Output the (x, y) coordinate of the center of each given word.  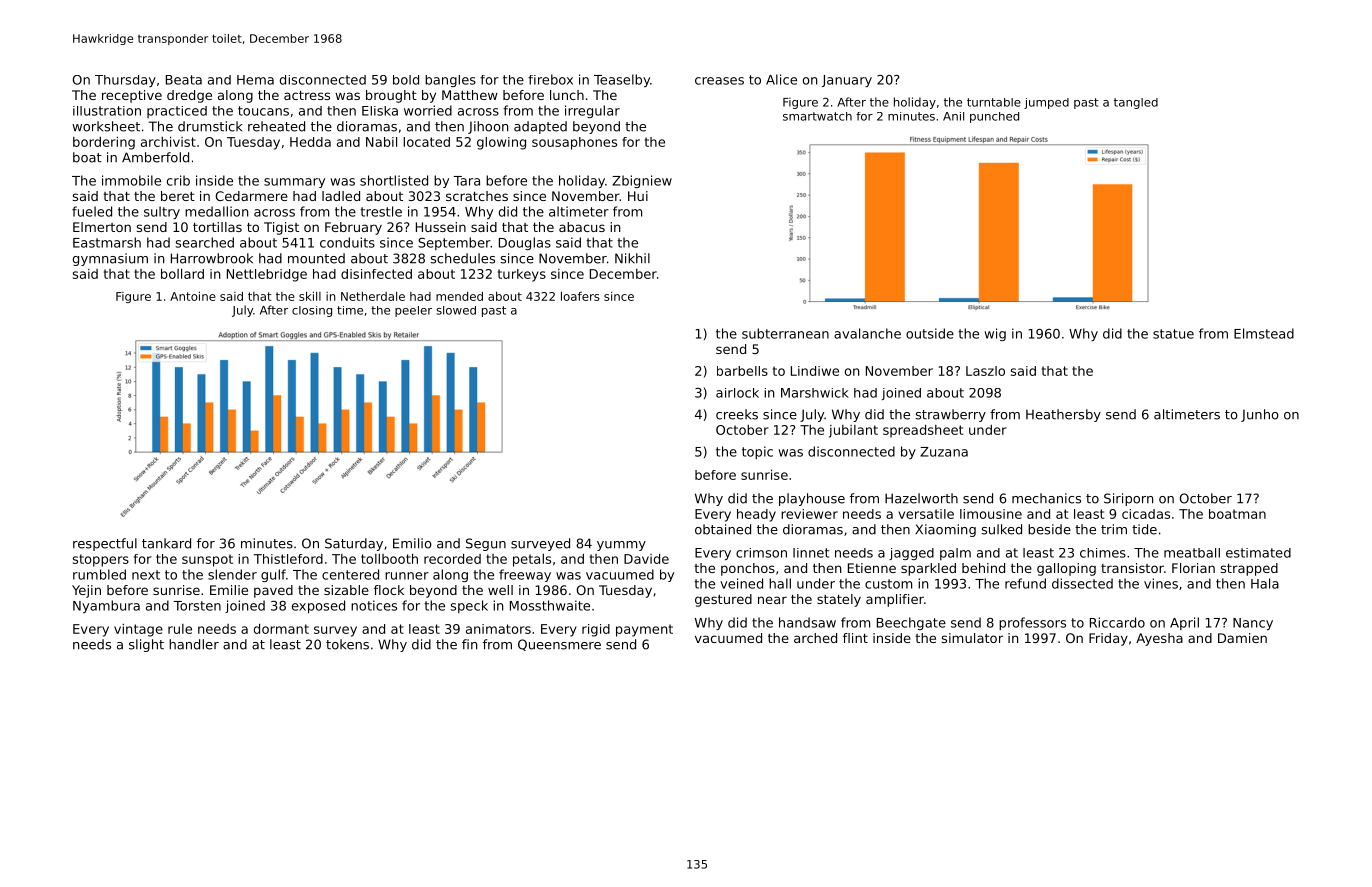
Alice (781, 79)
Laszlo (985, 371)
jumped (1046, 103)
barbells (742, 371)
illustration (107, 111)
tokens (347, 644)
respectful (105, 544)
